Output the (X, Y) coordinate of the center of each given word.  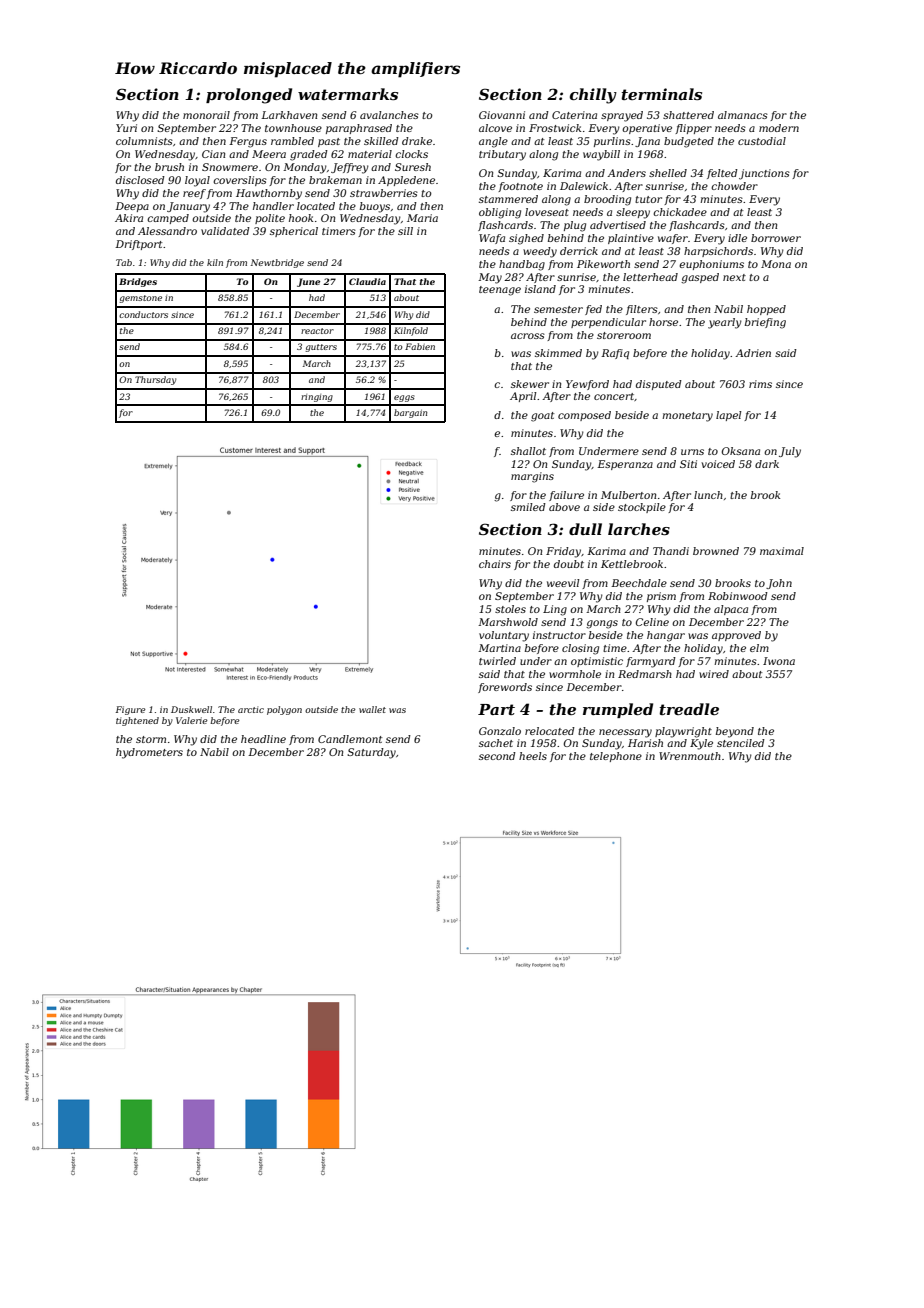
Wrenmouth (690, 756)
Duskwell (191, 709)
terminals (662, 94)
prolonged (249, 96)
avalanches (389, 115)
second (497, 756)
